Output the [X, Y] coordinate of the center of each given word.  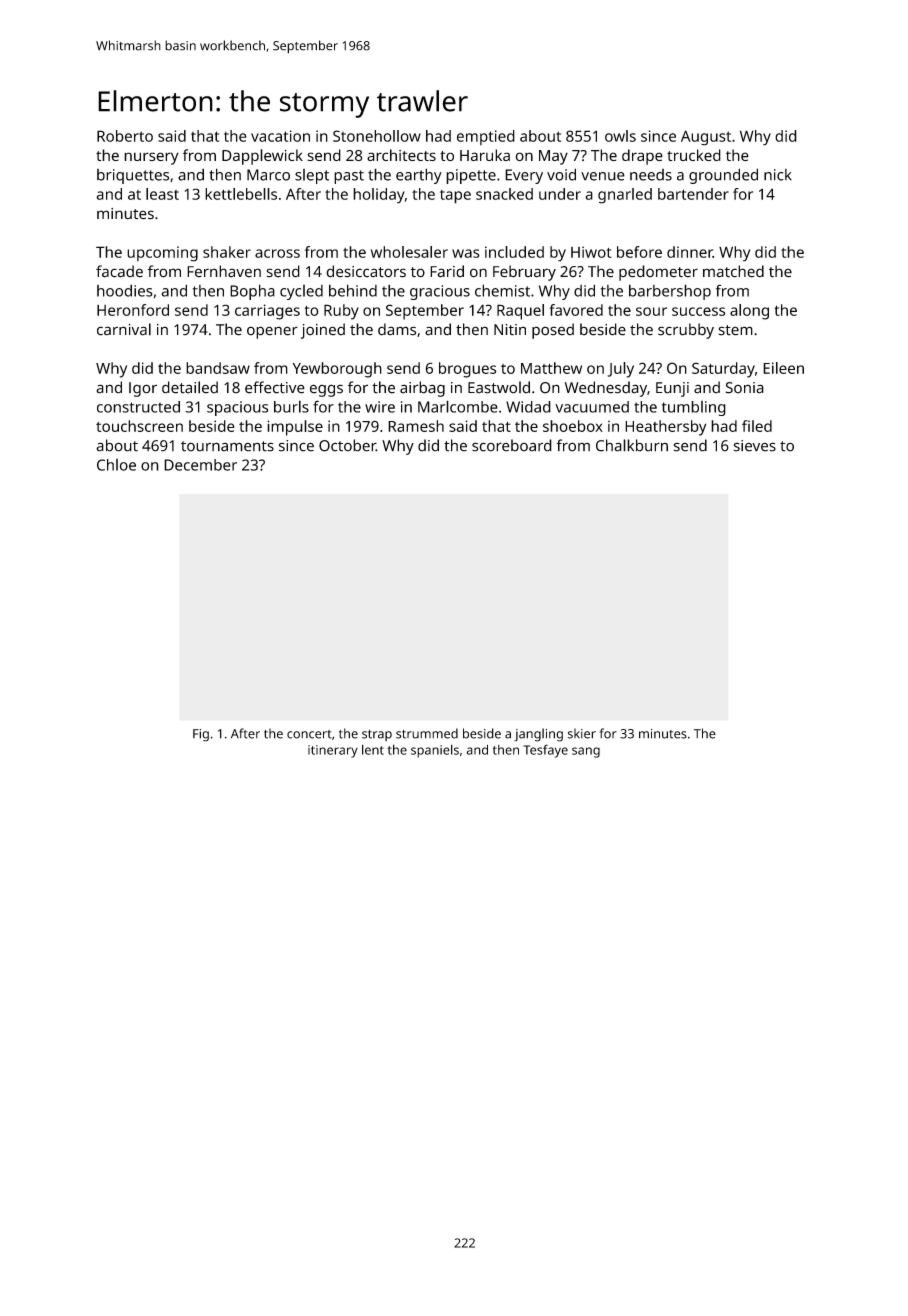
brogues [468, 370]
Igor [143, 389]
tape [455, 197]
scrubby [686, 331]
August [706, 138]
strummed [427, 733]
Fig [201, 735]
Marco [268, 175]
